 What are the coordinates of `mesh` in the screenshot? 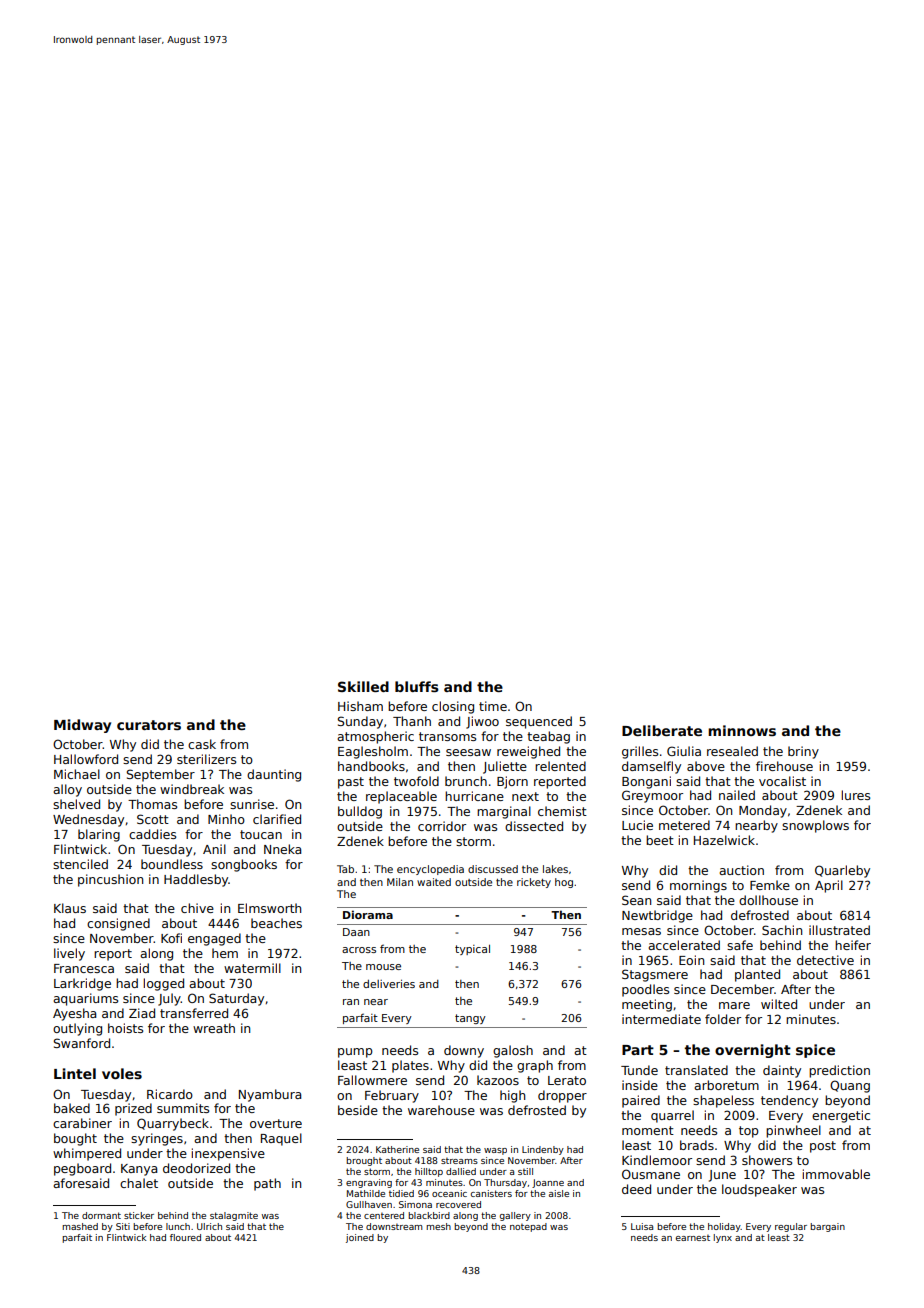 It's located at (438, 1226).
